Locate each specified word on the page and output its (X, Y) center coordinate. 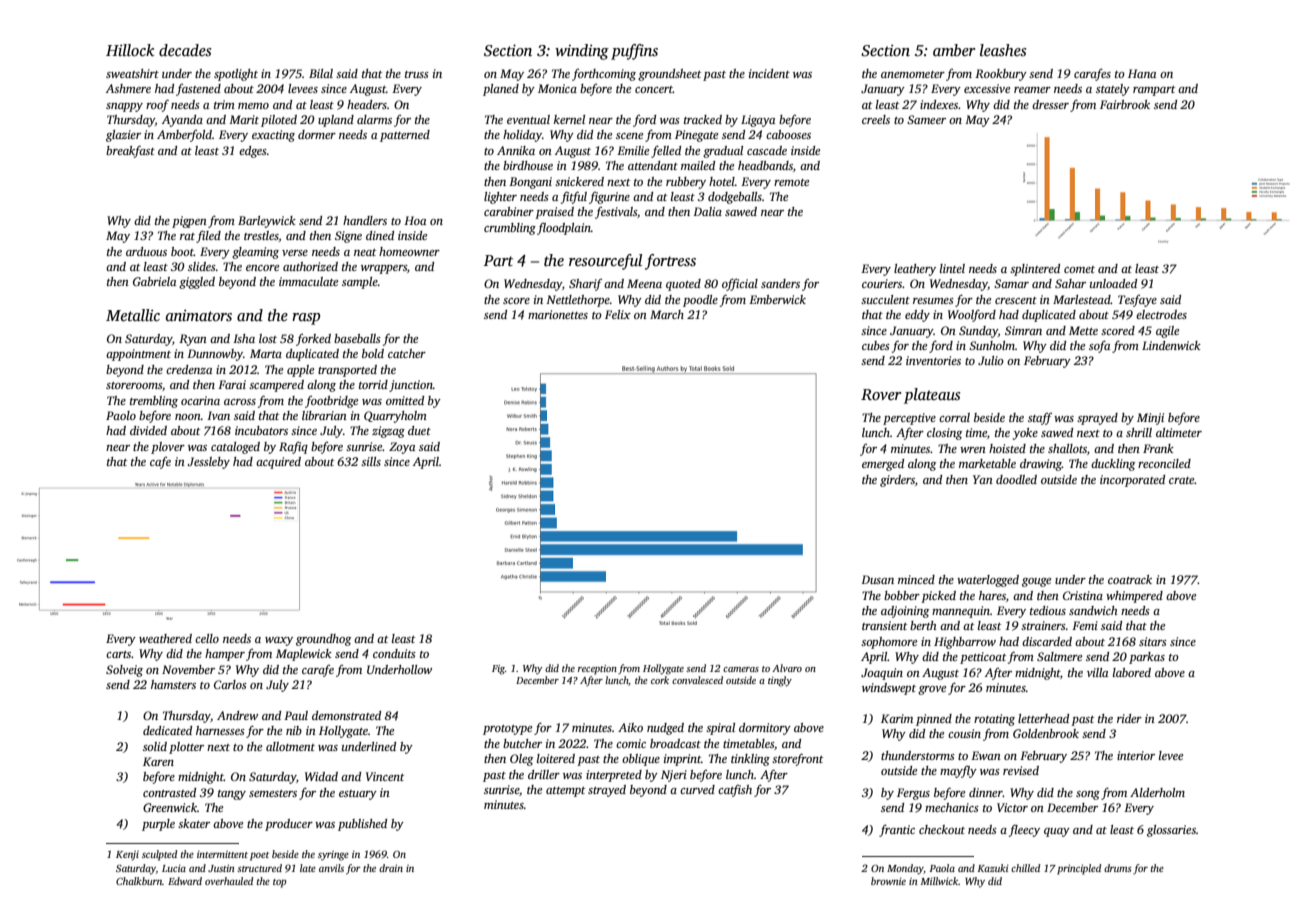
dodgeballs (735, 198)
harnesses (220, 730)
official (740, 284)
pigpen (189, 222)
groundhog (323, 640)
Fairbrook (1125, 104)
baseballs (357, 338)
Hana (1142, 73)
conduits (394, 653)
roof (157, 105)
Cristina (1083, 595)
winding (582, 52)
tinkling (750, 760)
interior (1136, 755)
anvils (331, 868)
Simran (1023, 330)
